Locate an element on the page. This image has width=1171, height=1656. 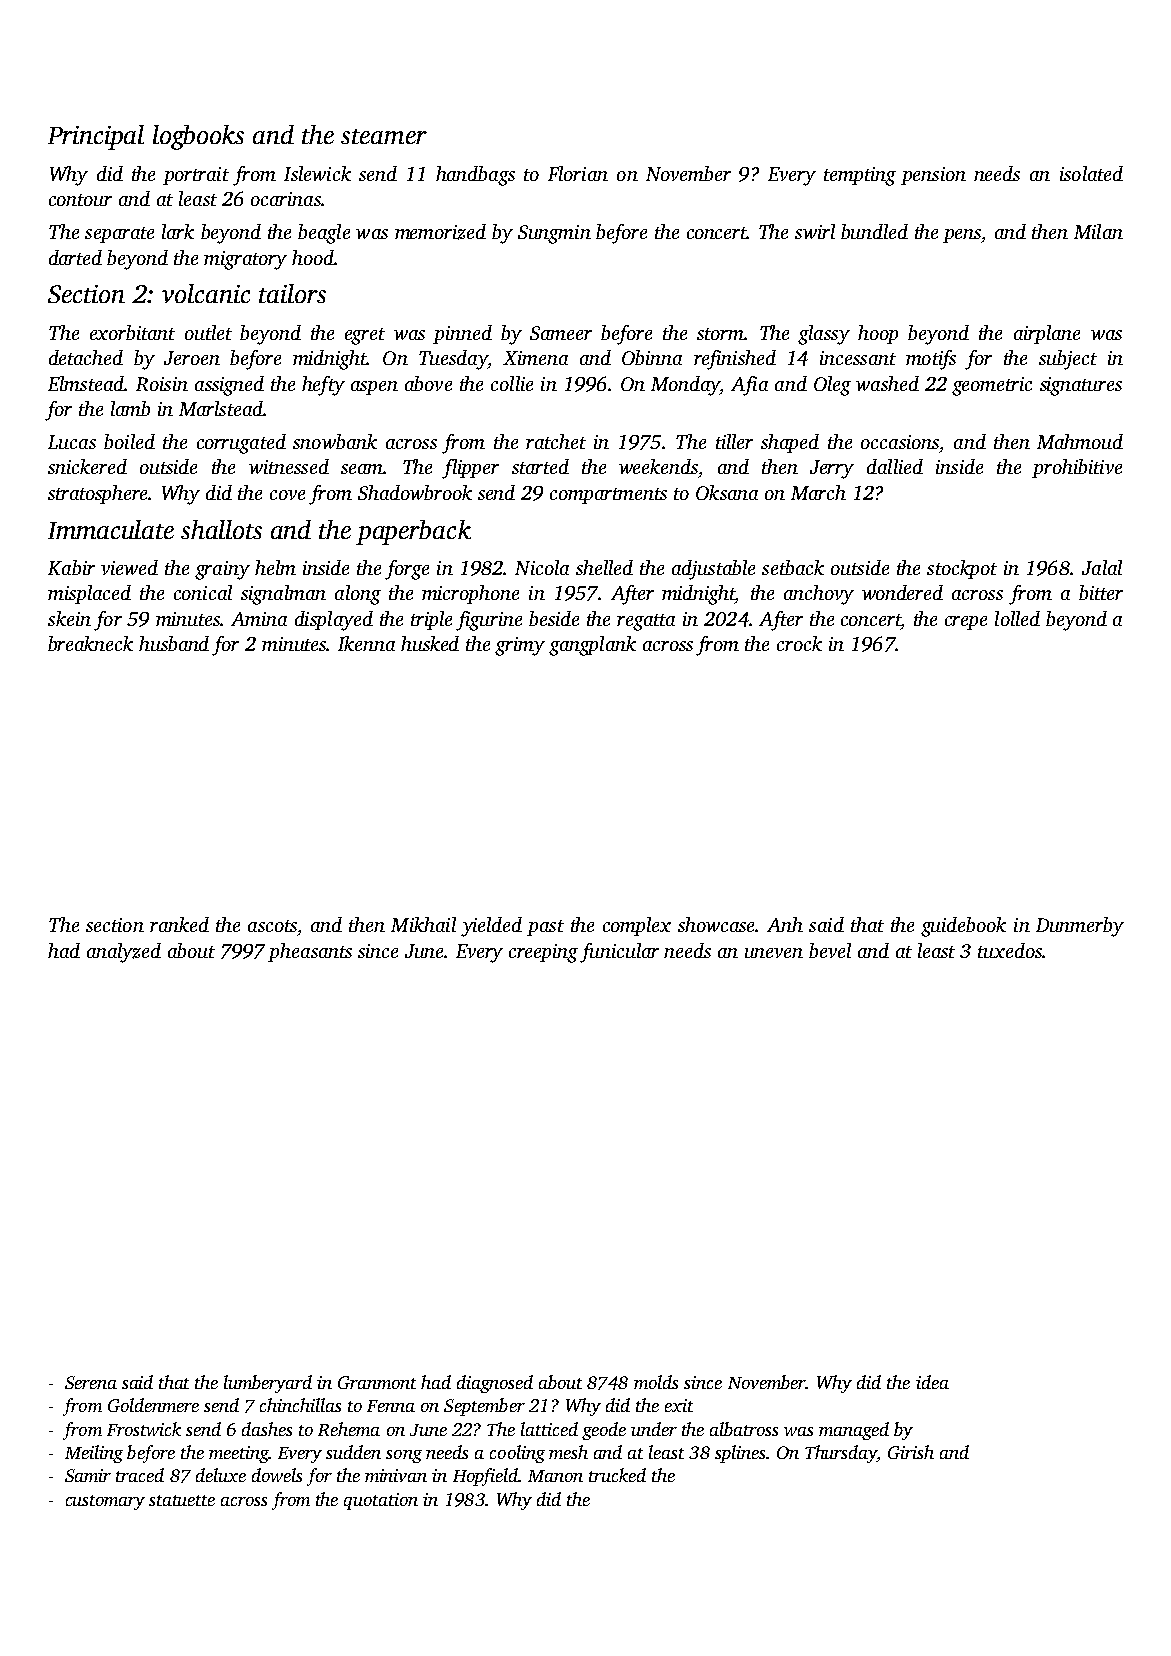
guidebook is located at coordinates (963, 927).
